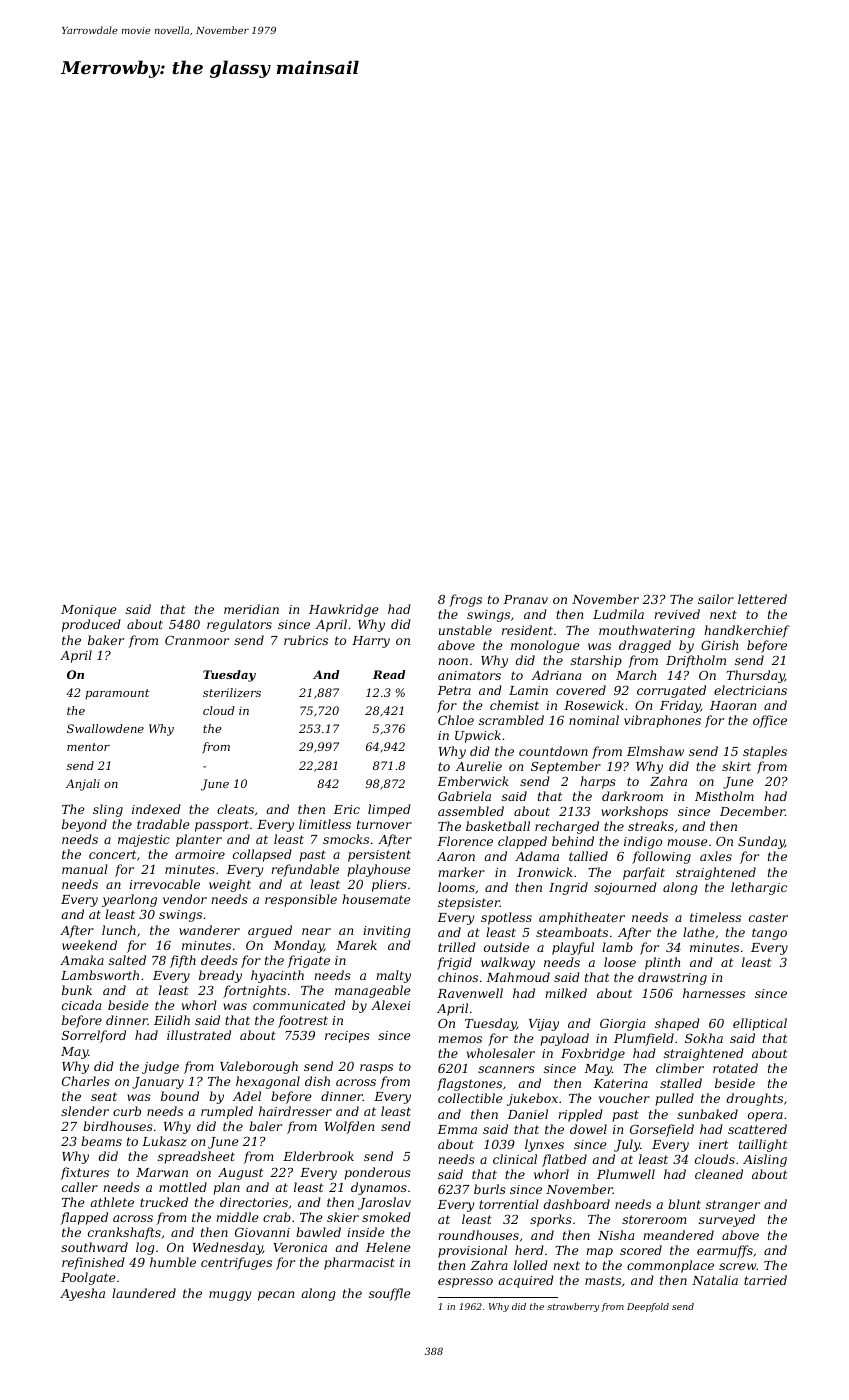  I want to click on lunch, so click(119, 930).
